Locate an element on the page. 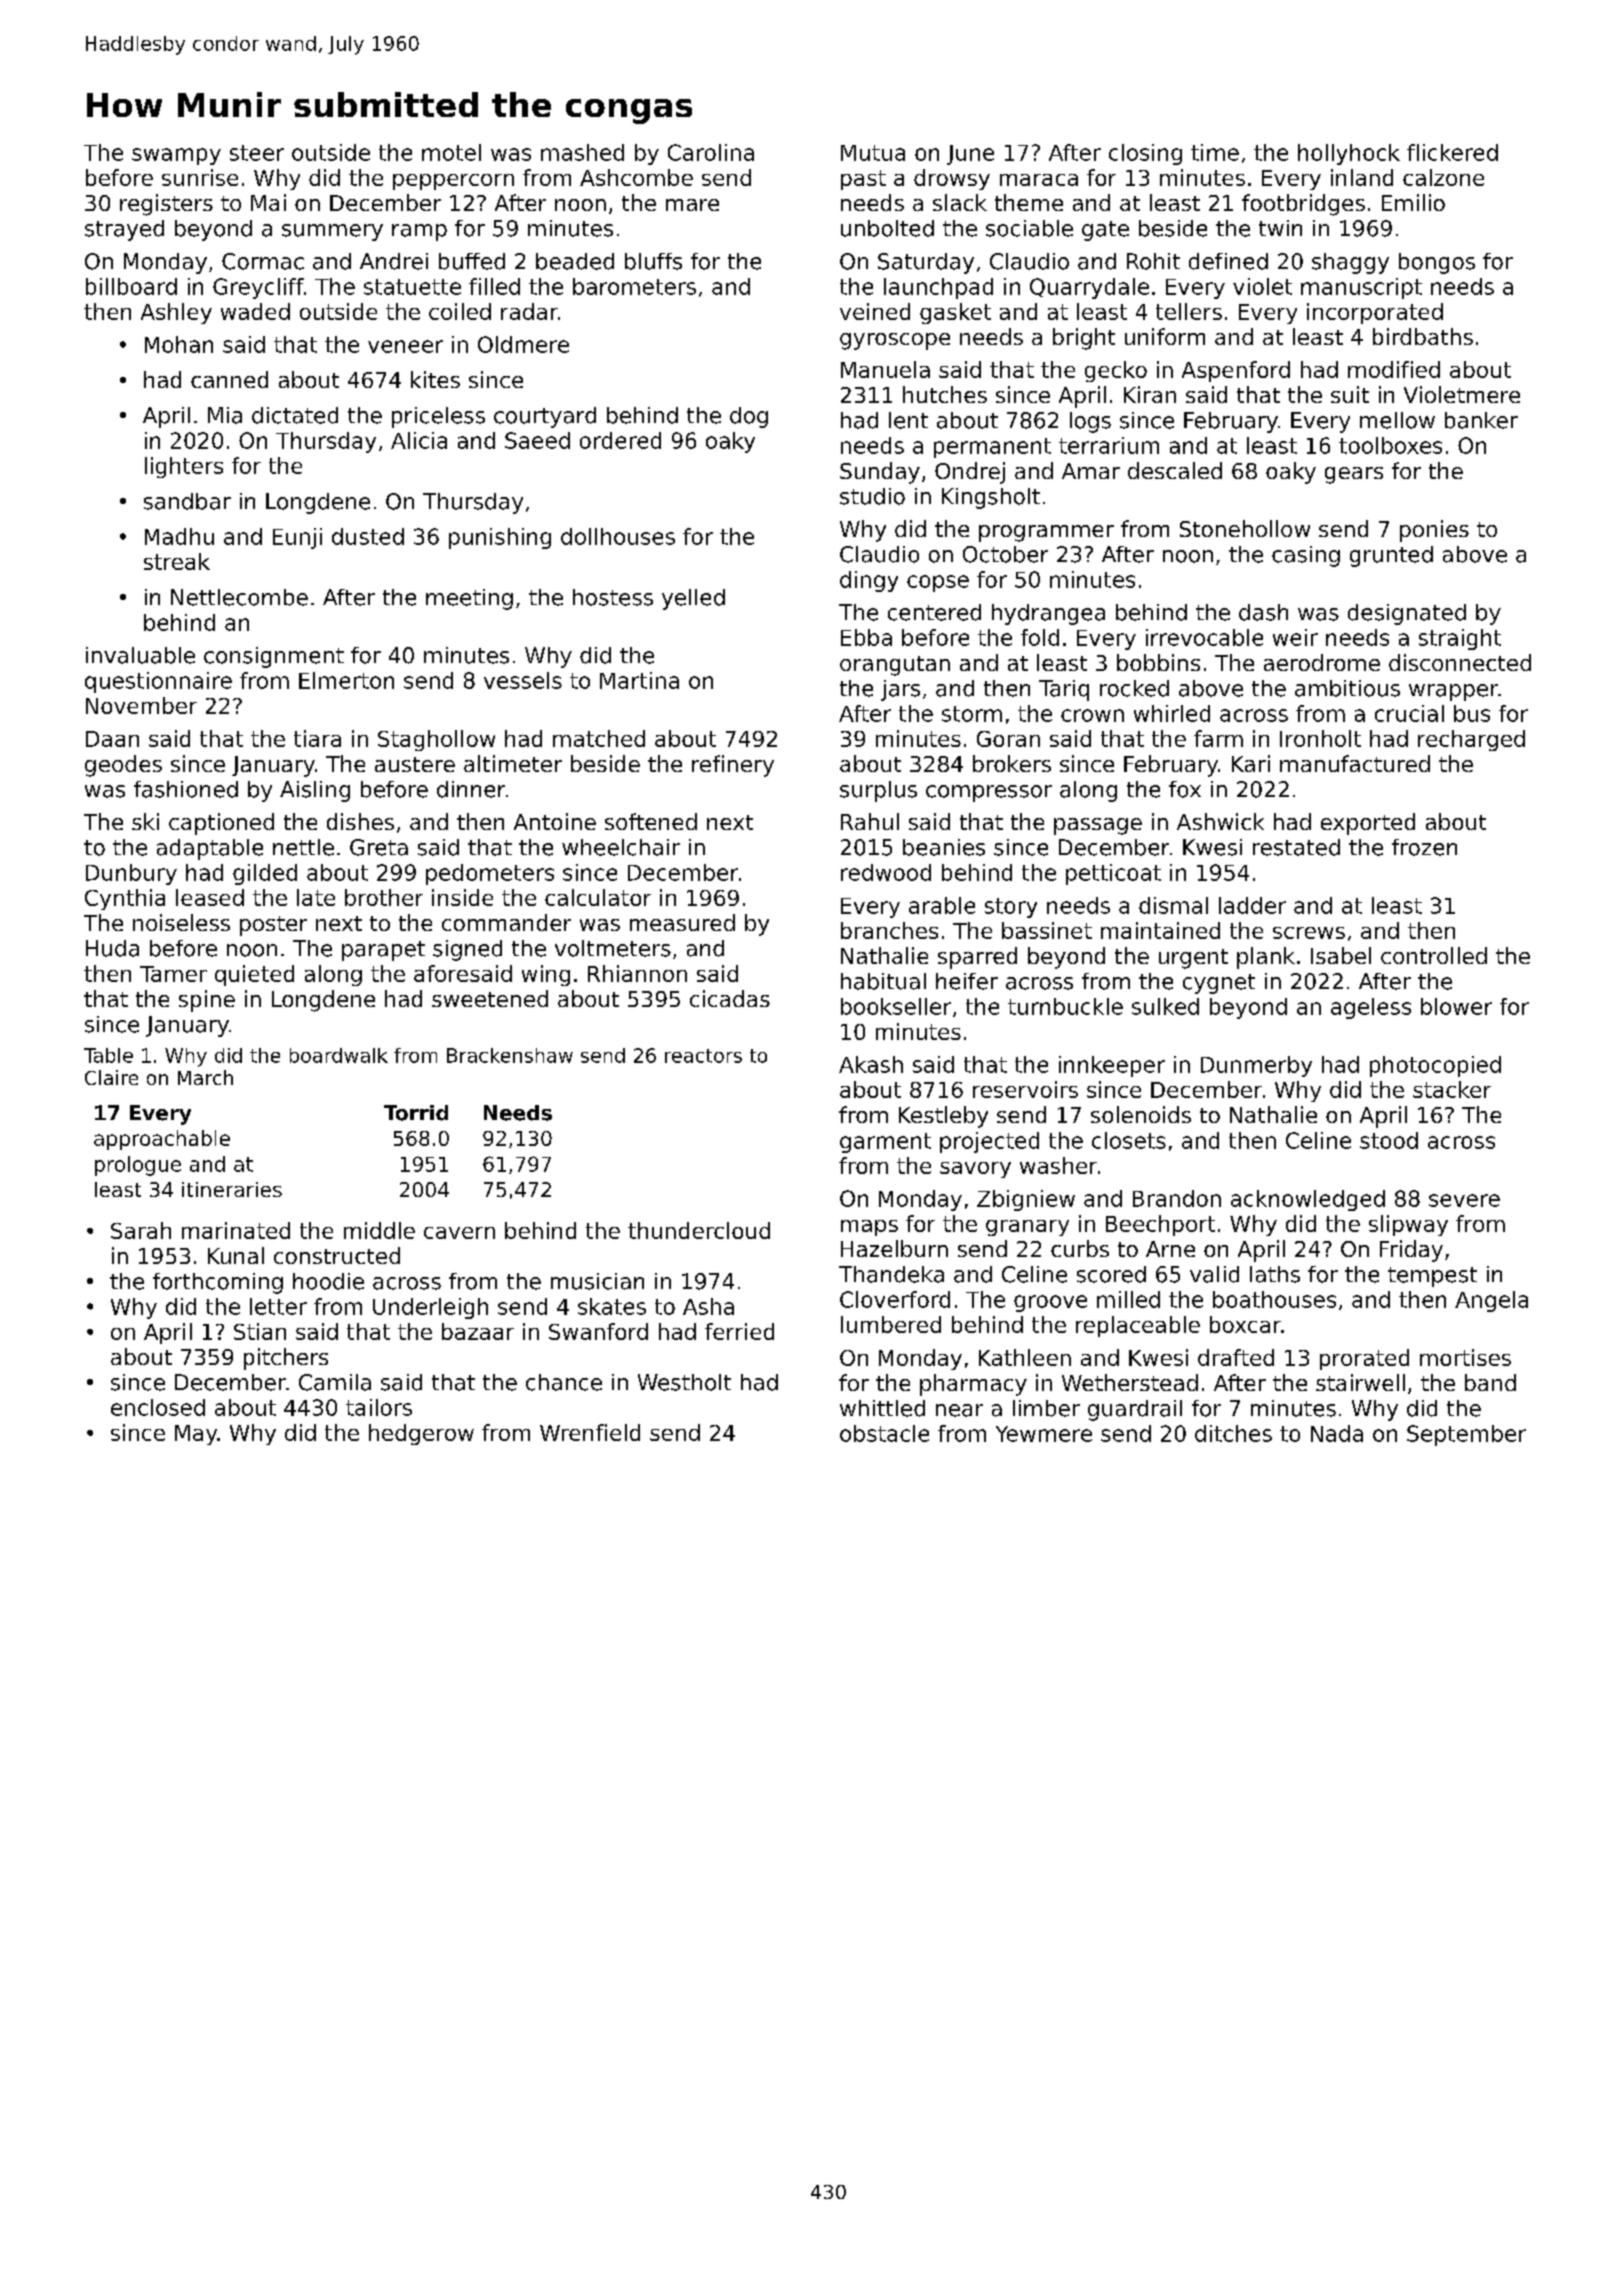 This image has height=2292, width=1620. Torrid is located at coordinates (416, 1113).
